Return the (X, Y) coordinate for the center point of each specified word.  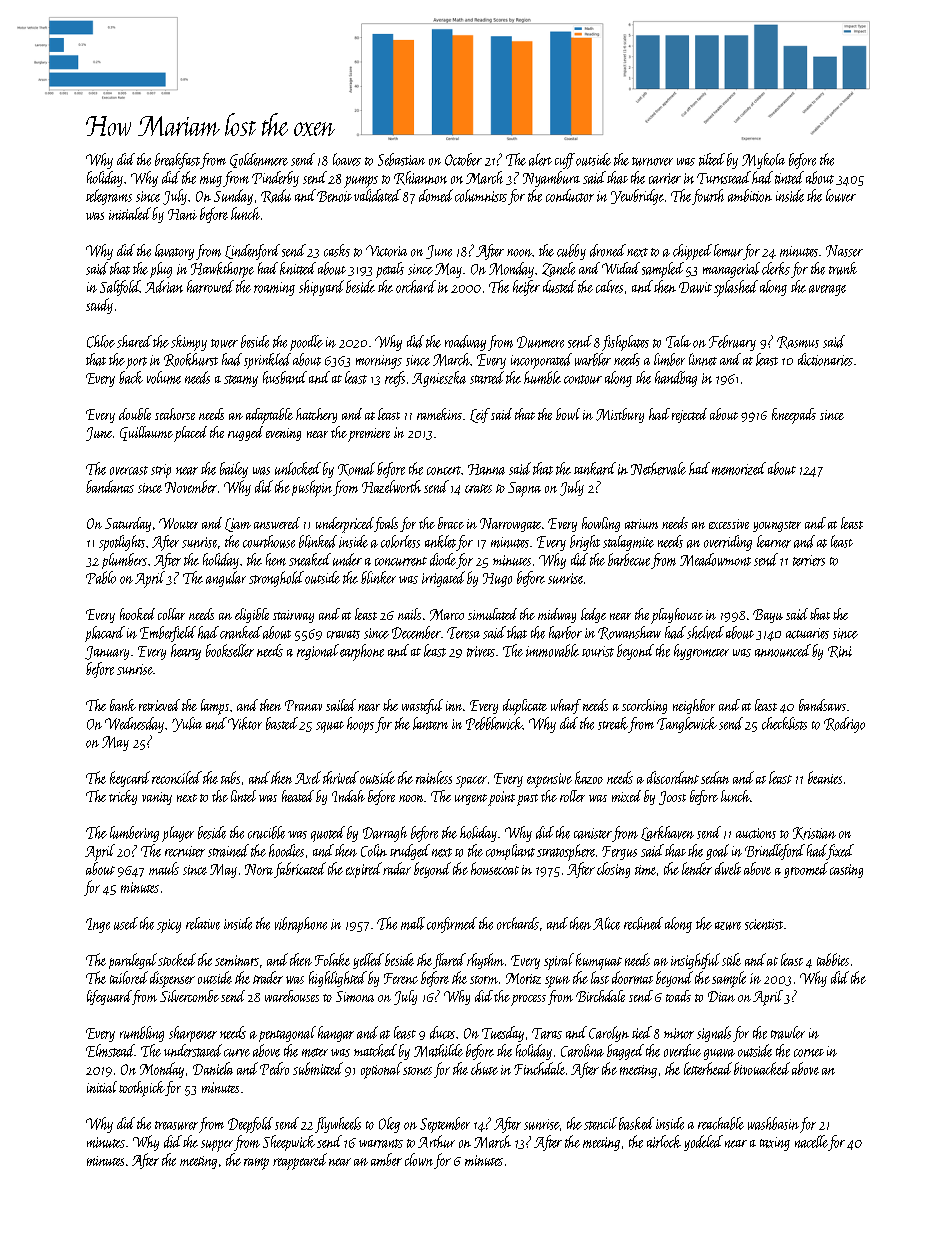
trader (268, 977)
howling (601, 524)
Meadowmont (715, 559)
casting (846, 871)
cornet (809, 1053)
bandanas (110, 486)
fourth (708, 197)
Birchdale (600, 996)
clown (419, 1159)
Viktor (245, 723)
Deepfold (250, 1125)
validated (377, 195)
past (527, 800)
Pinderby (275, 179)
